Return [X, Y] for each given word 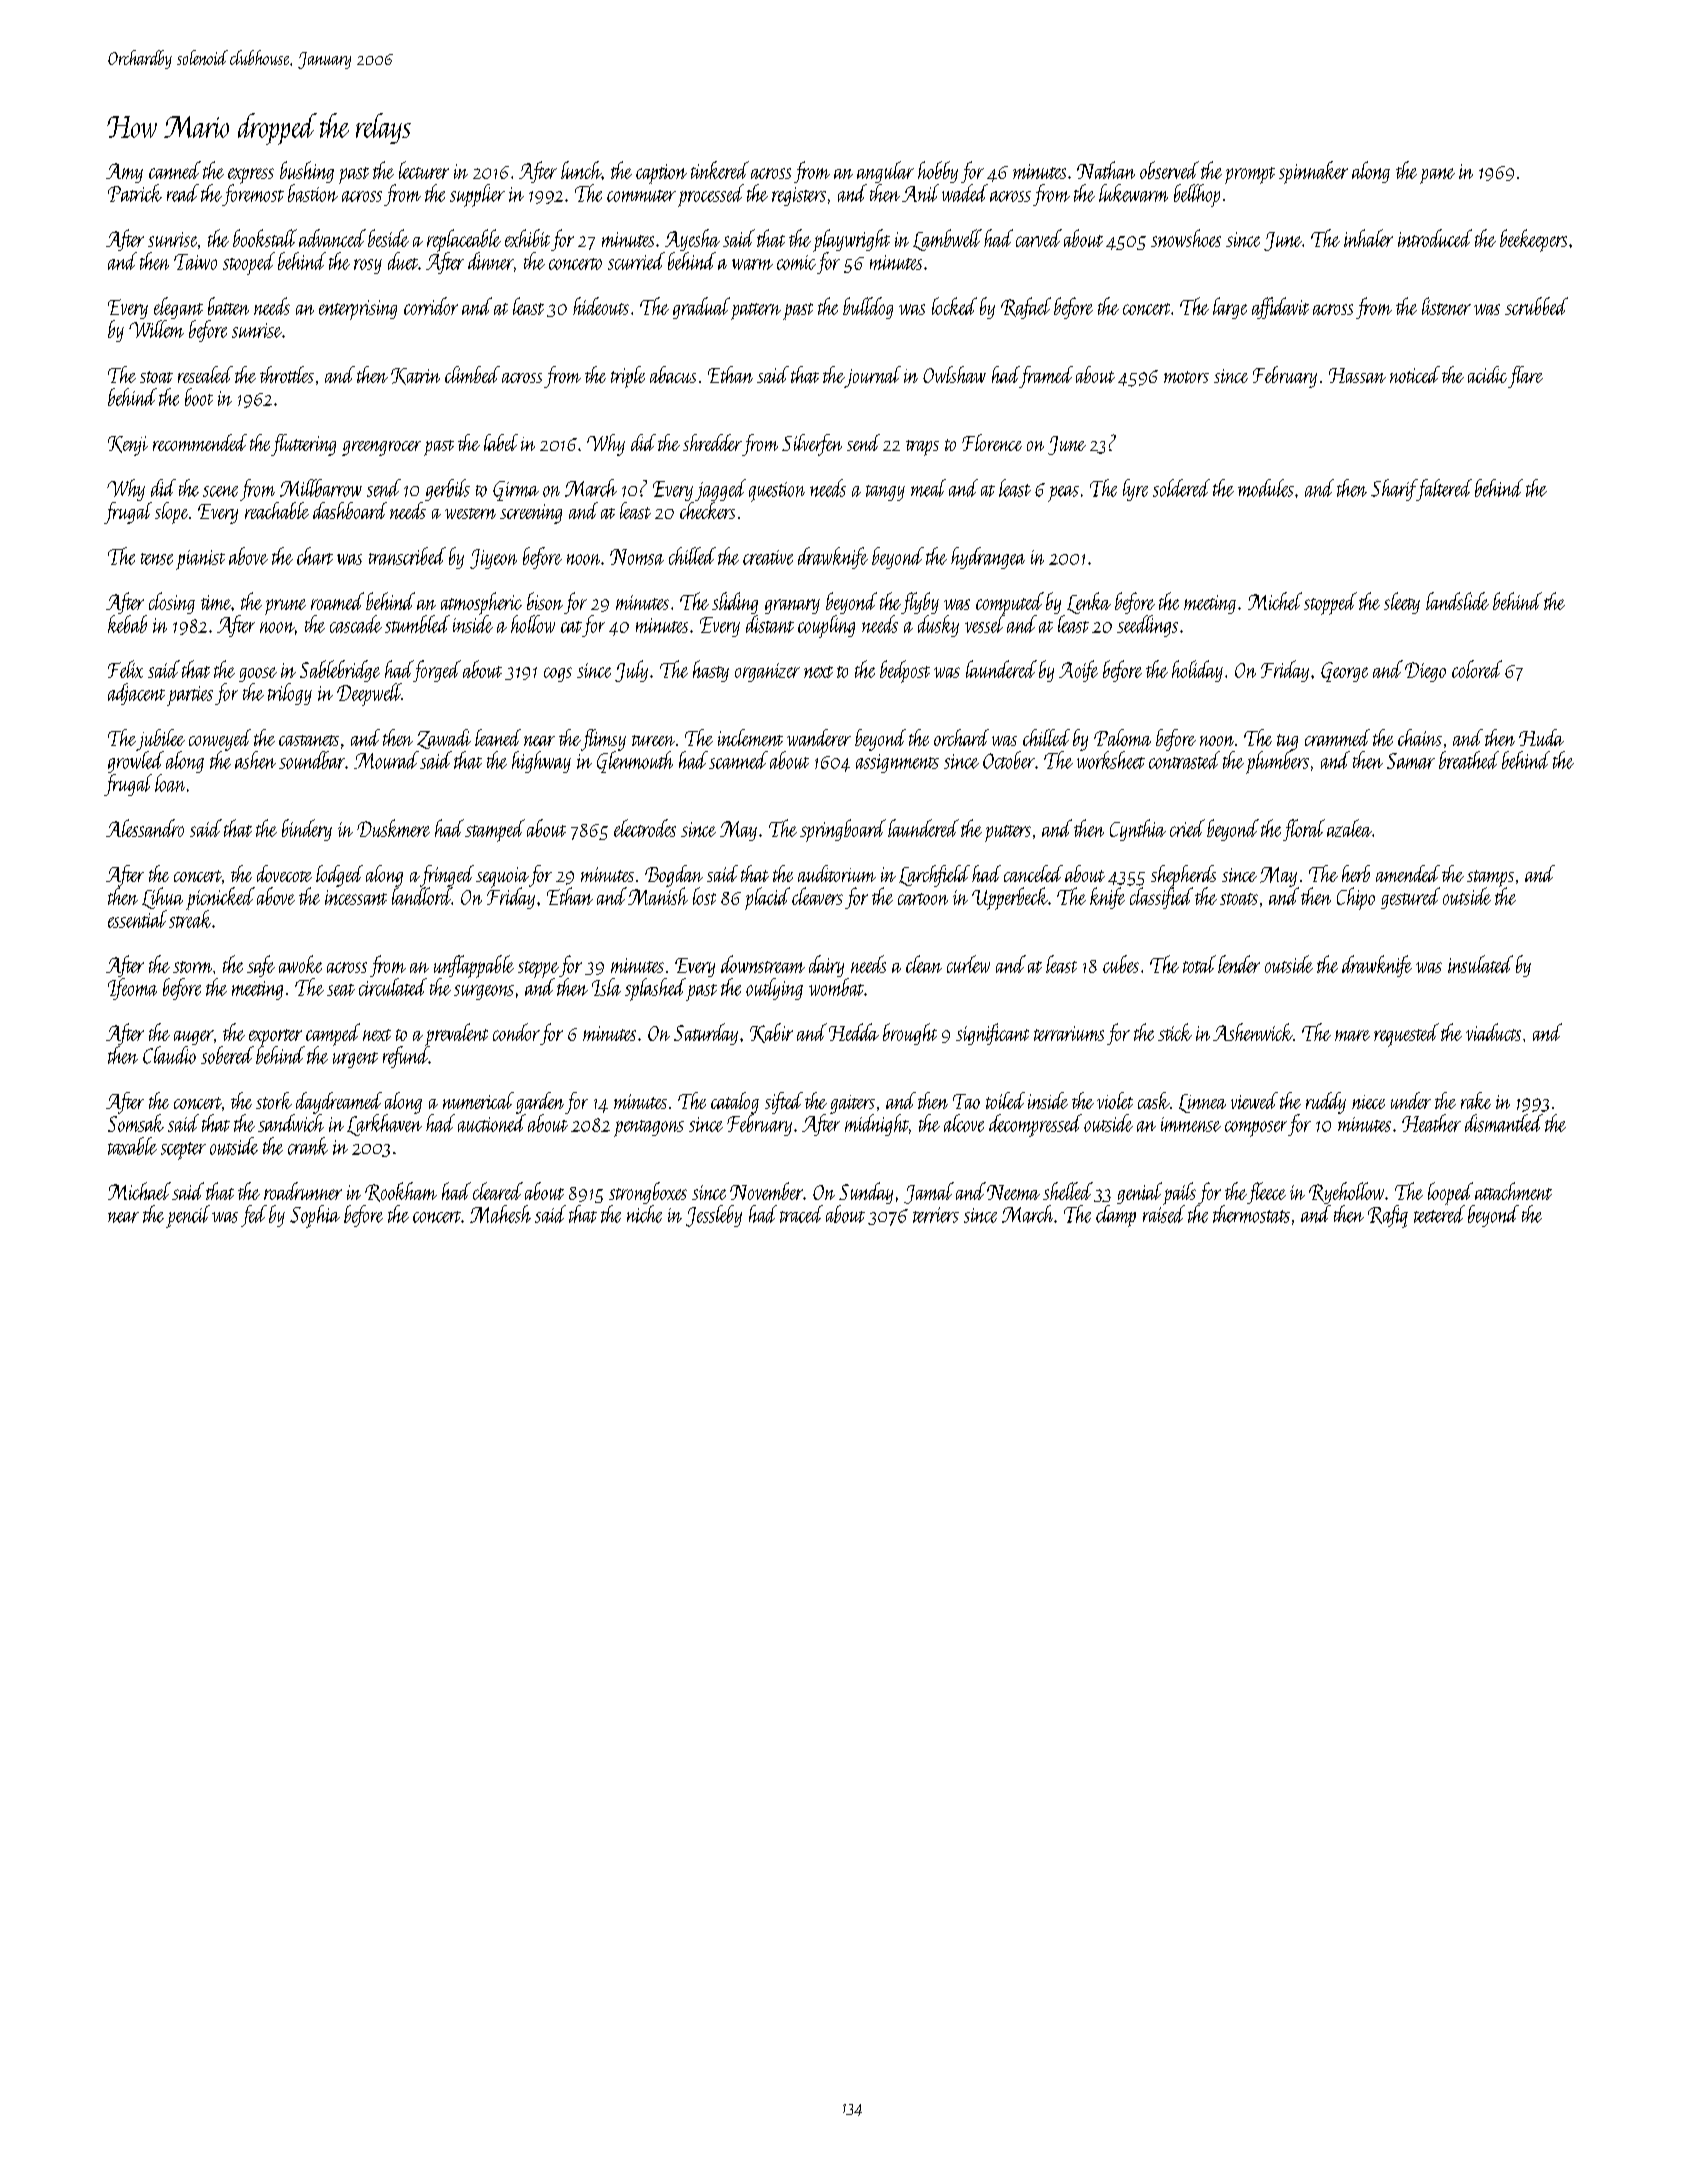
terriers [936, 1215]
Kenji [128, 446]
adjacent [136, 694]
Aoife [1078, 671]
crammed [1337, 737]
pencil [188, 1216]
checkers [707, 510]
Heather [1431, 1123]
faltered [1444, 490]
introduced [1435, 238]
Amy [124, 173]
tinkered [720, 170]
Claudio [169, 1055]
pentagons [649, 1128]
